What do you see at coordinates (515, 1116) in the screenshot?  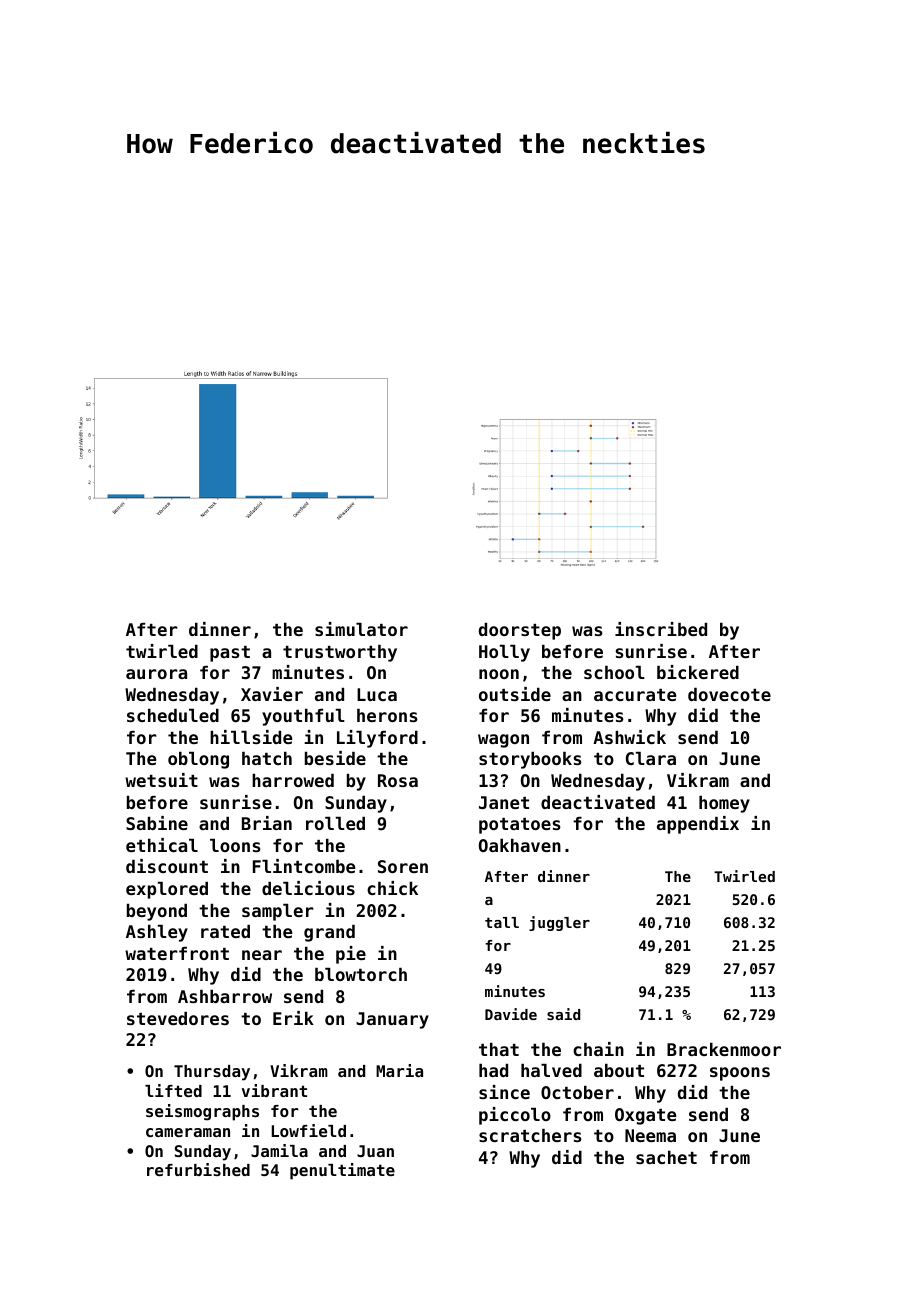 I see `piccolo` at bounding box center [515, 1116].
